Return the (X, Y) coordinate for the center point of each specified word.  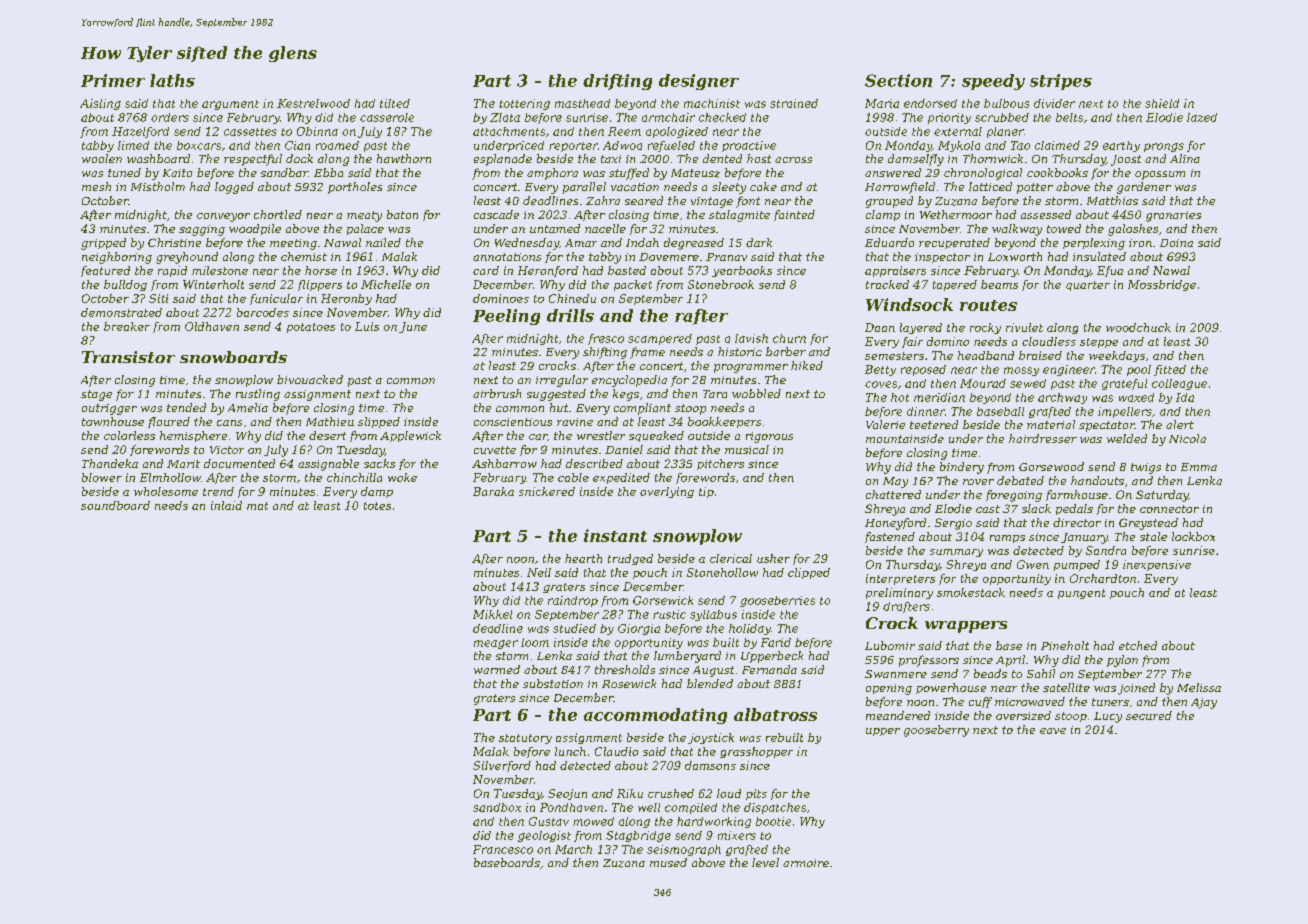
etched (1138, 645)
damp (377, 492)
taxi (611, 159)
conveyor (223, 217)
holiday (750, 629)
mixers (737, 835)
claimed (1057, 145)
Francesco (503, 849)
